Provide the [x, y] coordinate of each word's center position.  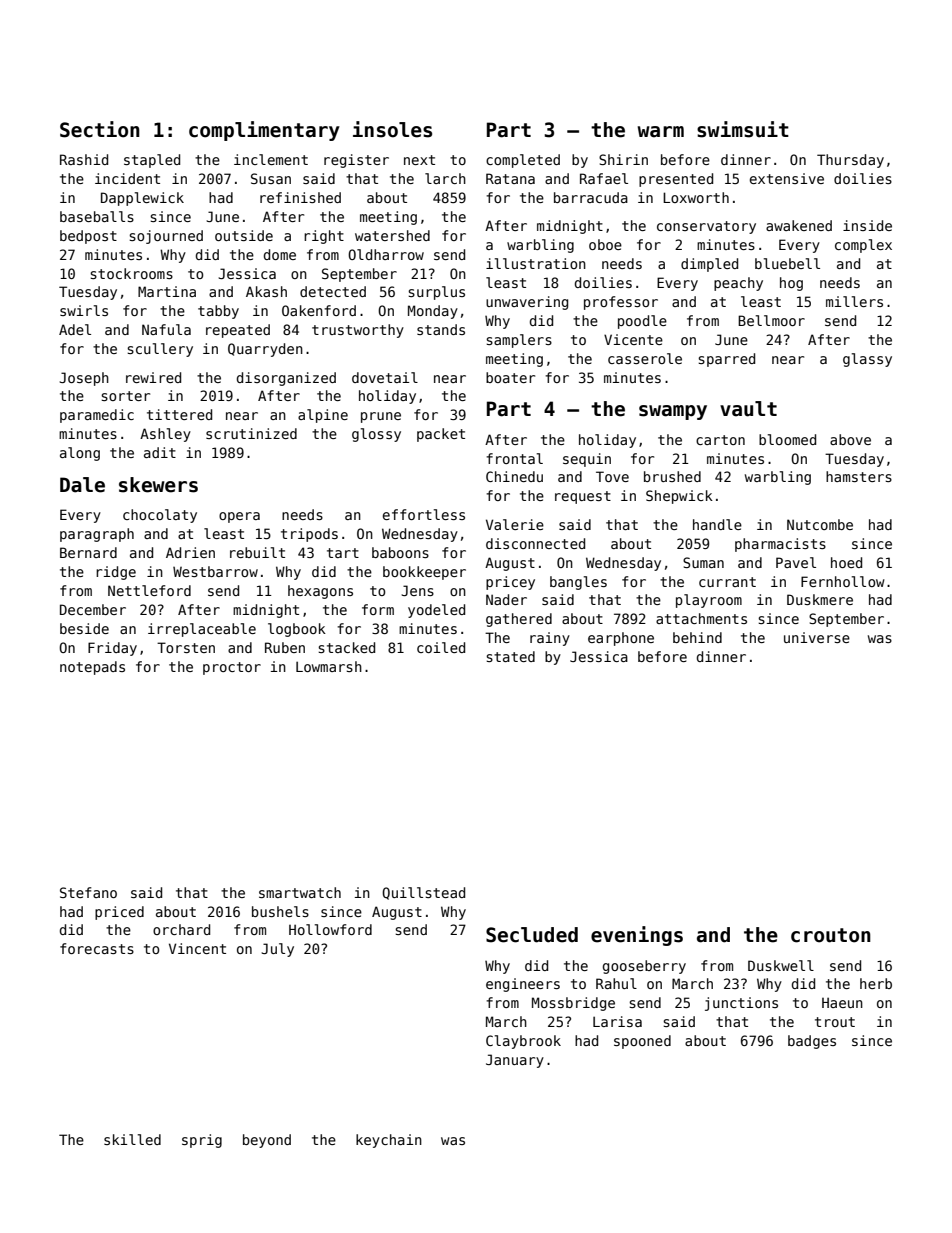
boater [510, 377]
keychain [389, 1141]
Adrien [190, 552]
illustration [536, 263]
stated [510, 656]
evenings [637, 936]
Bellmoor [771, 320]
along [80, 454]
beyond [267, 1141]
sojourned [166, 237]
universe [817, 637]
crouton [831, 935]
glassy [867, 360]
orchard [181, 929]
